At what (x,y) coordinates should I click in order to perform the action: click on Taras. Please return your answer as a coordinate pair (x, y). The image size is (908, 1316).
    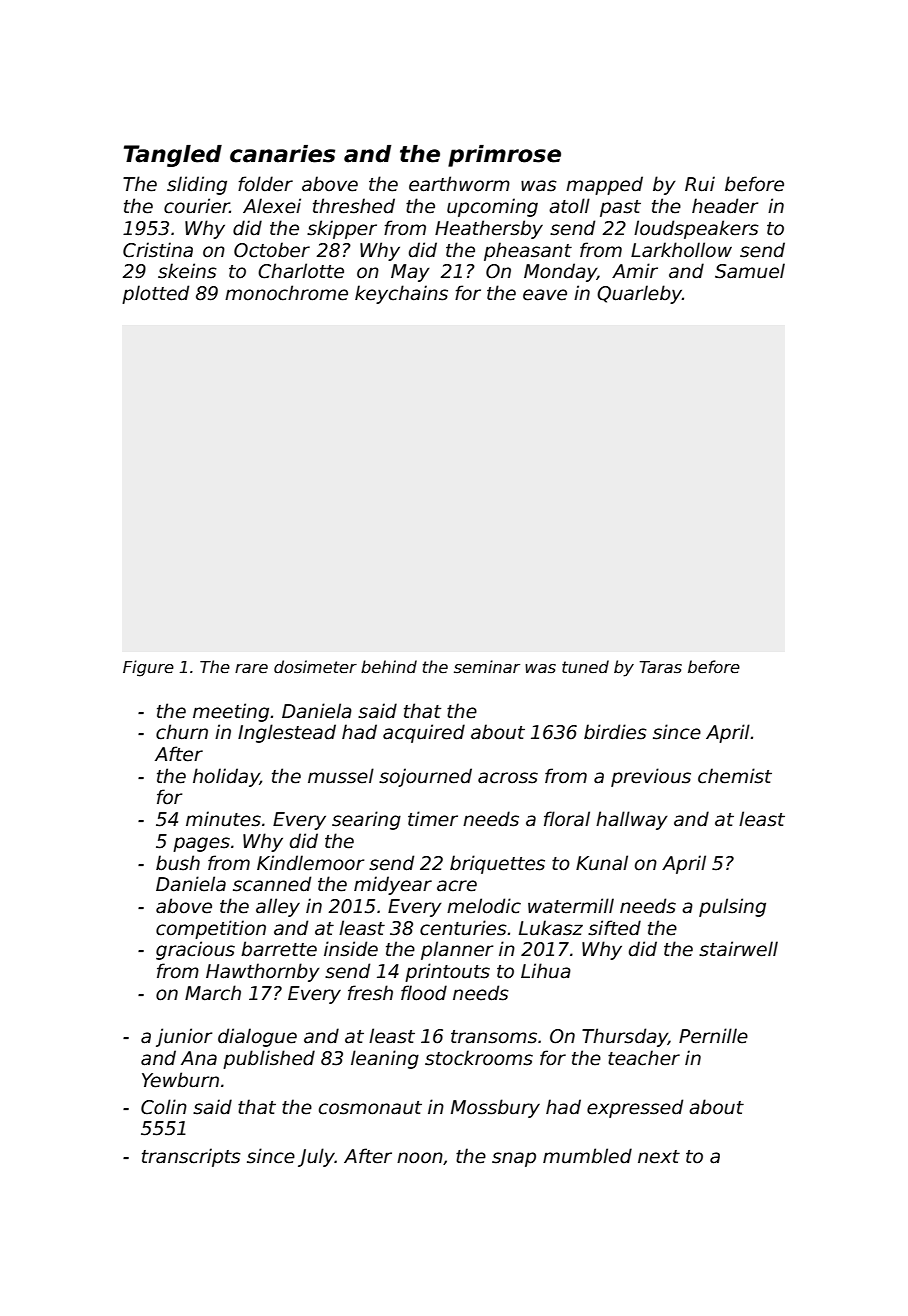
    Looking at the image, I should click on (661, 667).
